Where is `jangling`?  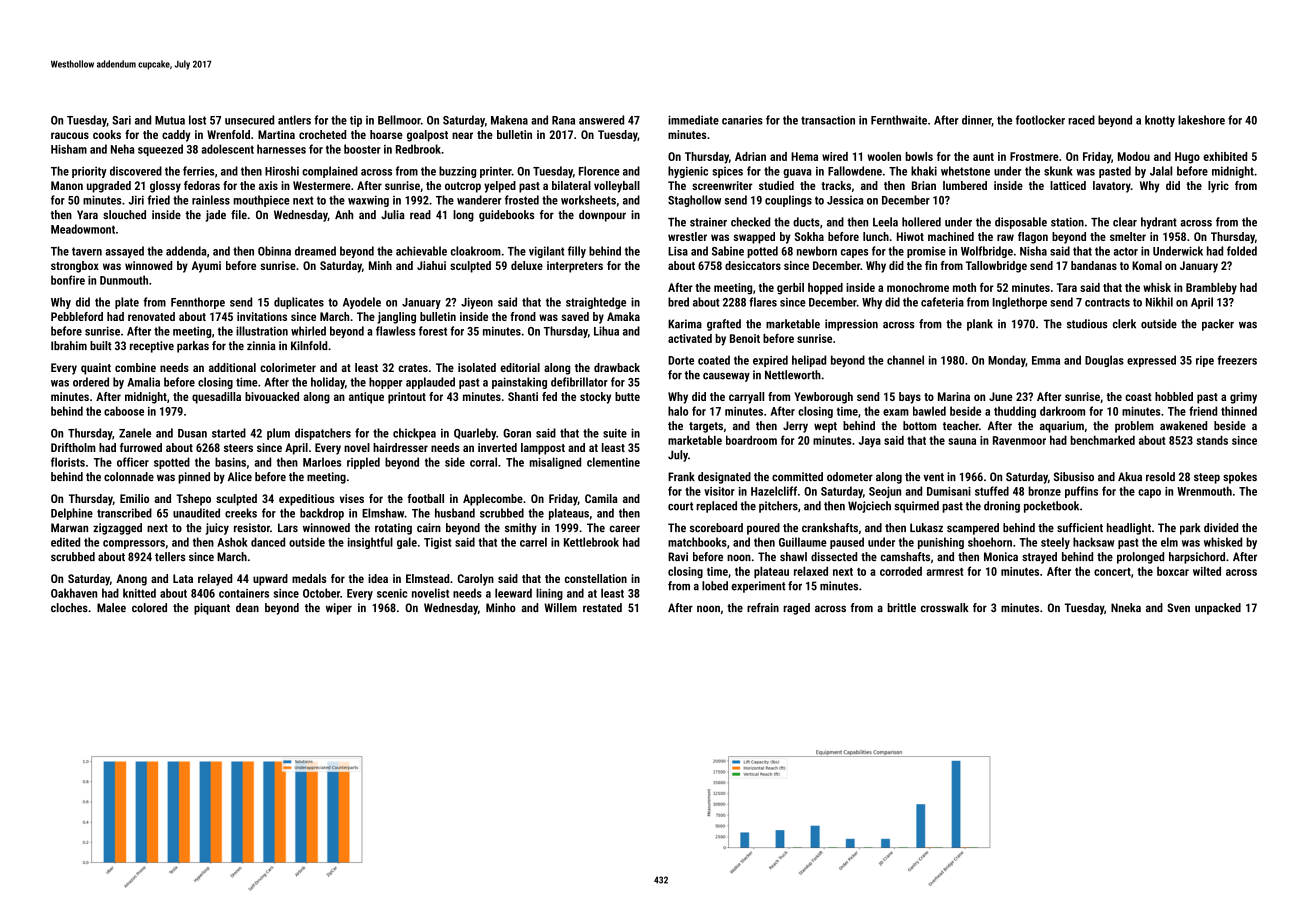 jangling is located at coordinates (396, 318).
